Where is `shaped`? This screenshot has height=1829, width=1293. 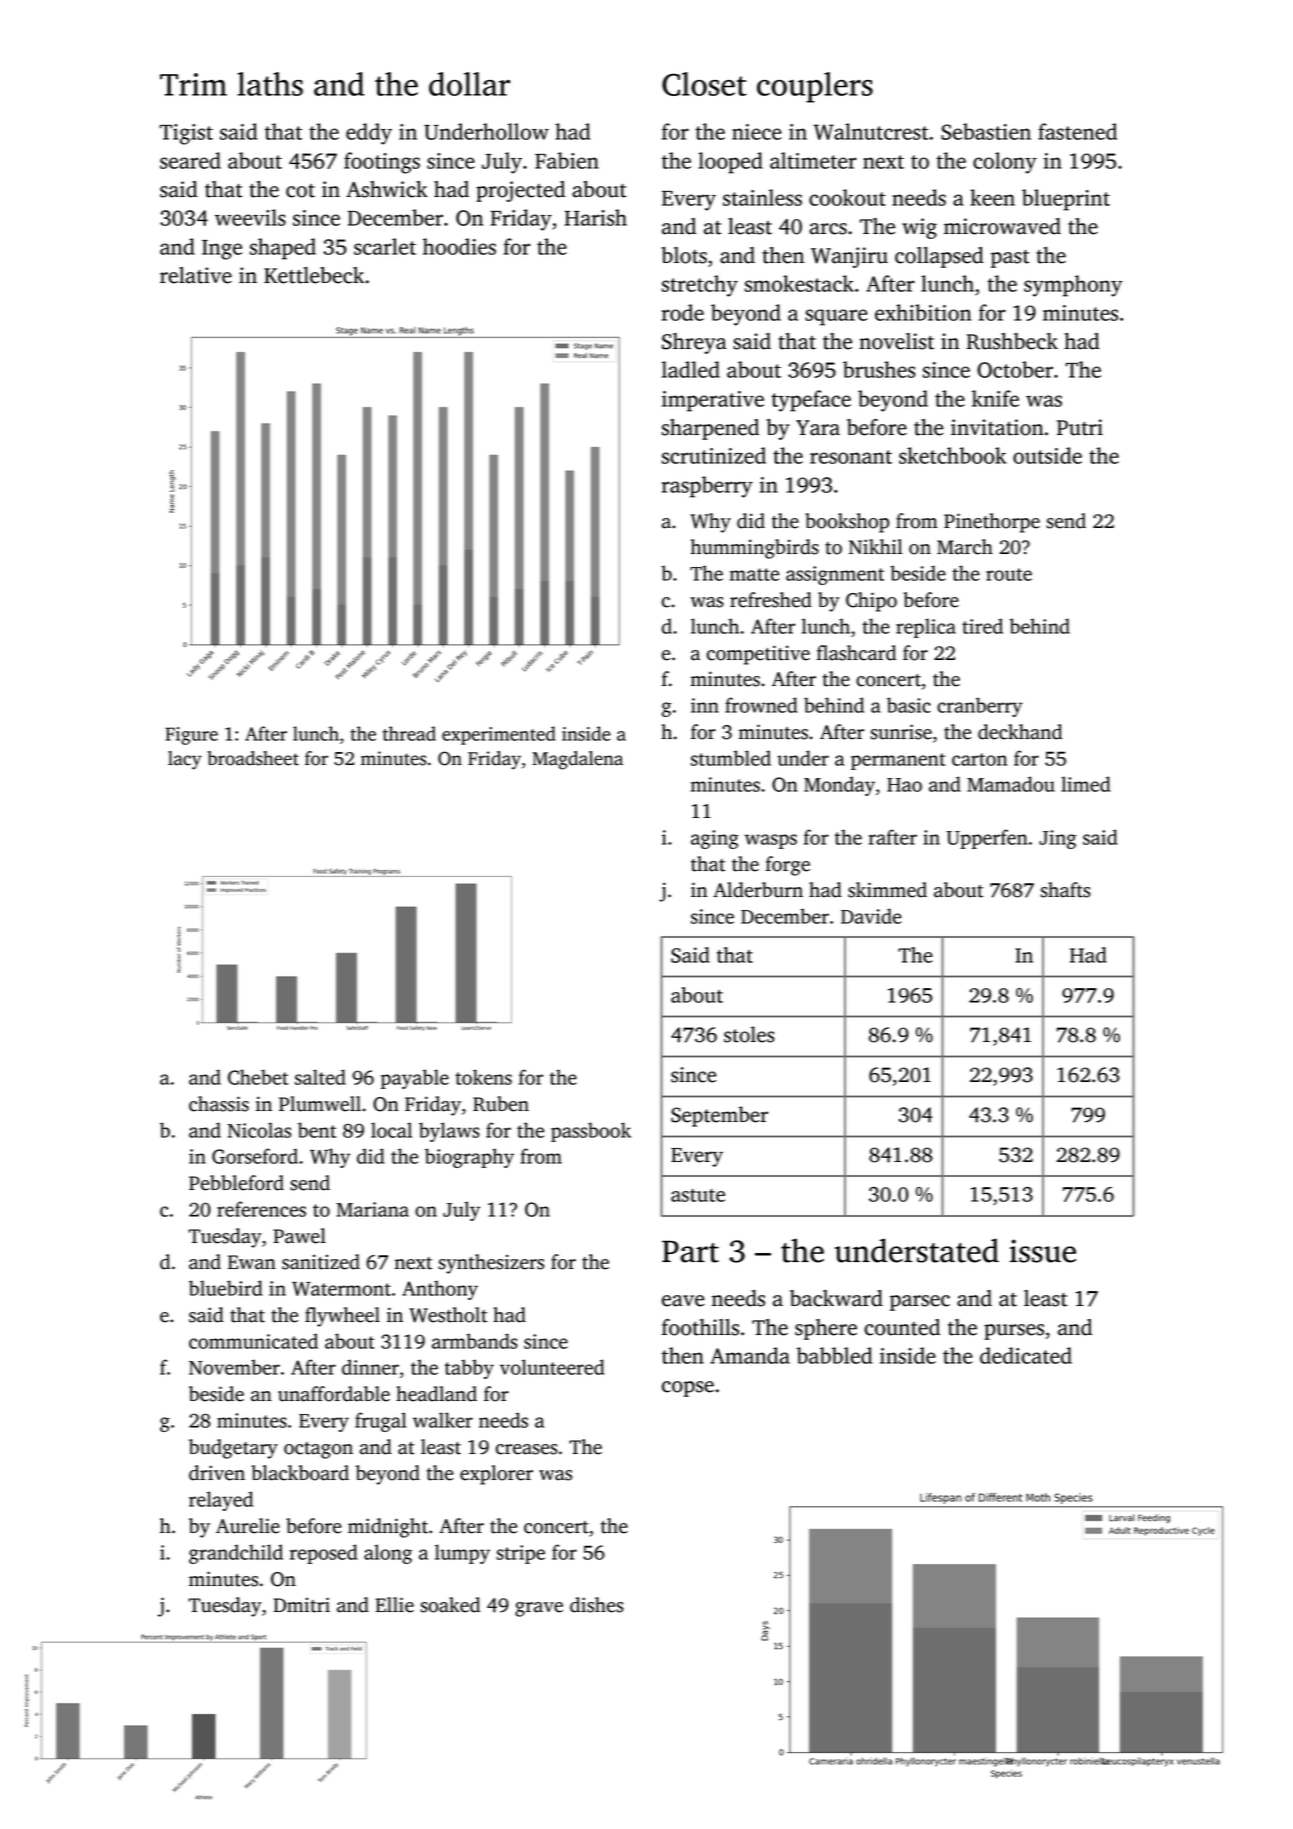 shaped is located at coordinates (283, 249).
